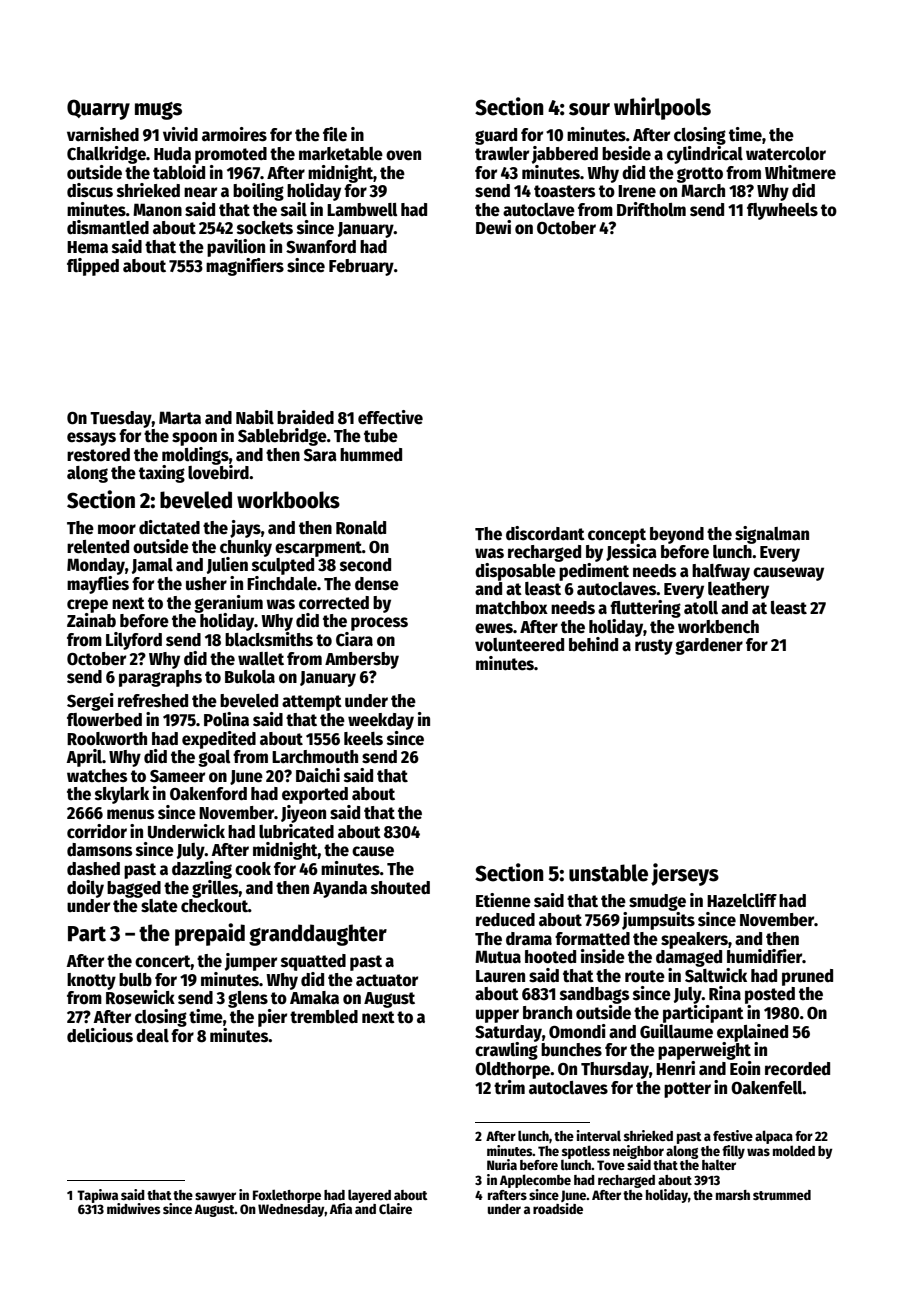 This screenshot has width=908, height=1316. What do you see at coordinates (589, 109) in the screenshot?
I see `sour` at bounding box center [589, 109].
